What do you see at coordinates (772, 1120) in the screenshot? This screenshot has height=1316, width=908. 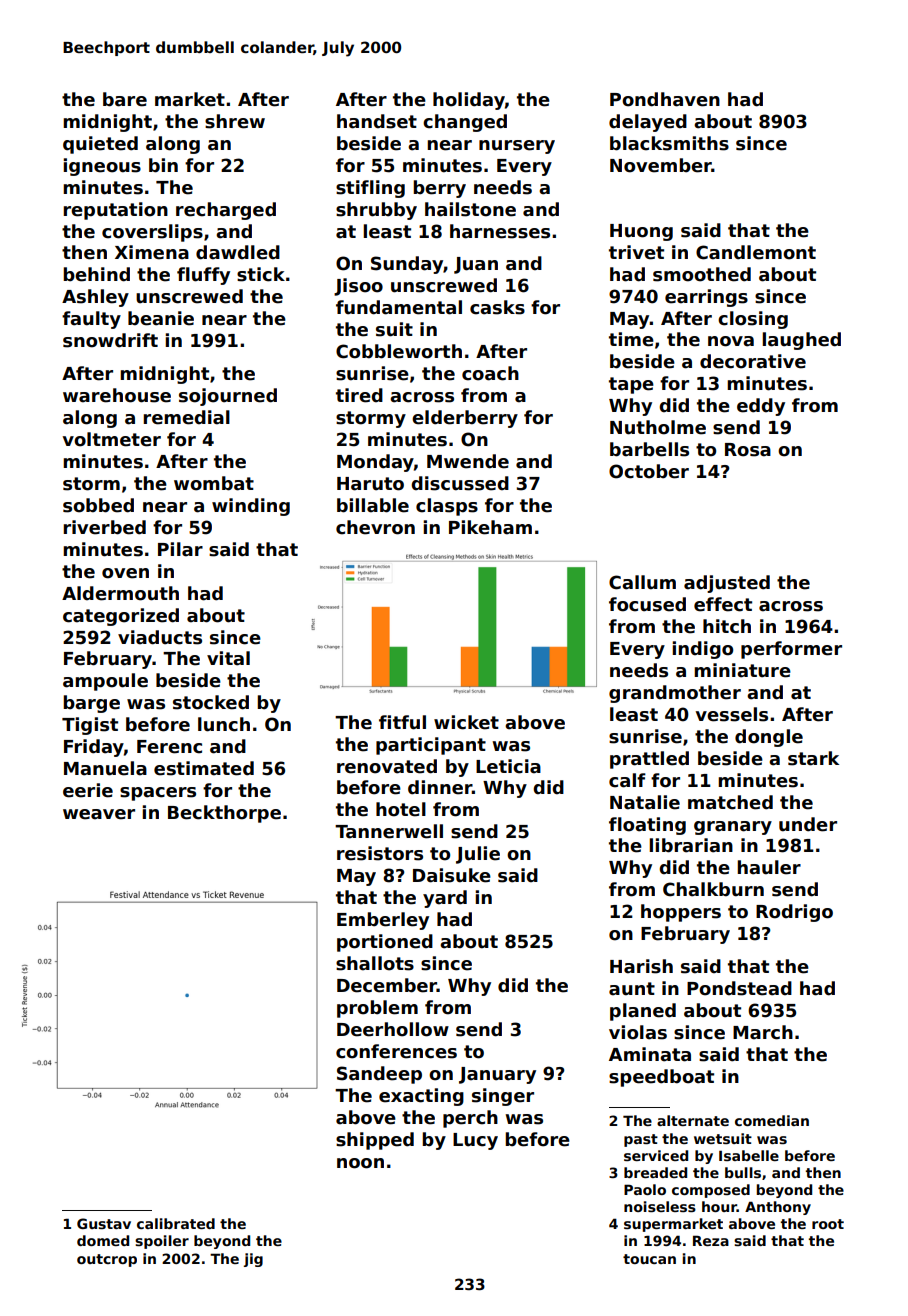 I see `comedian` at bounding box center [772, 1120].
